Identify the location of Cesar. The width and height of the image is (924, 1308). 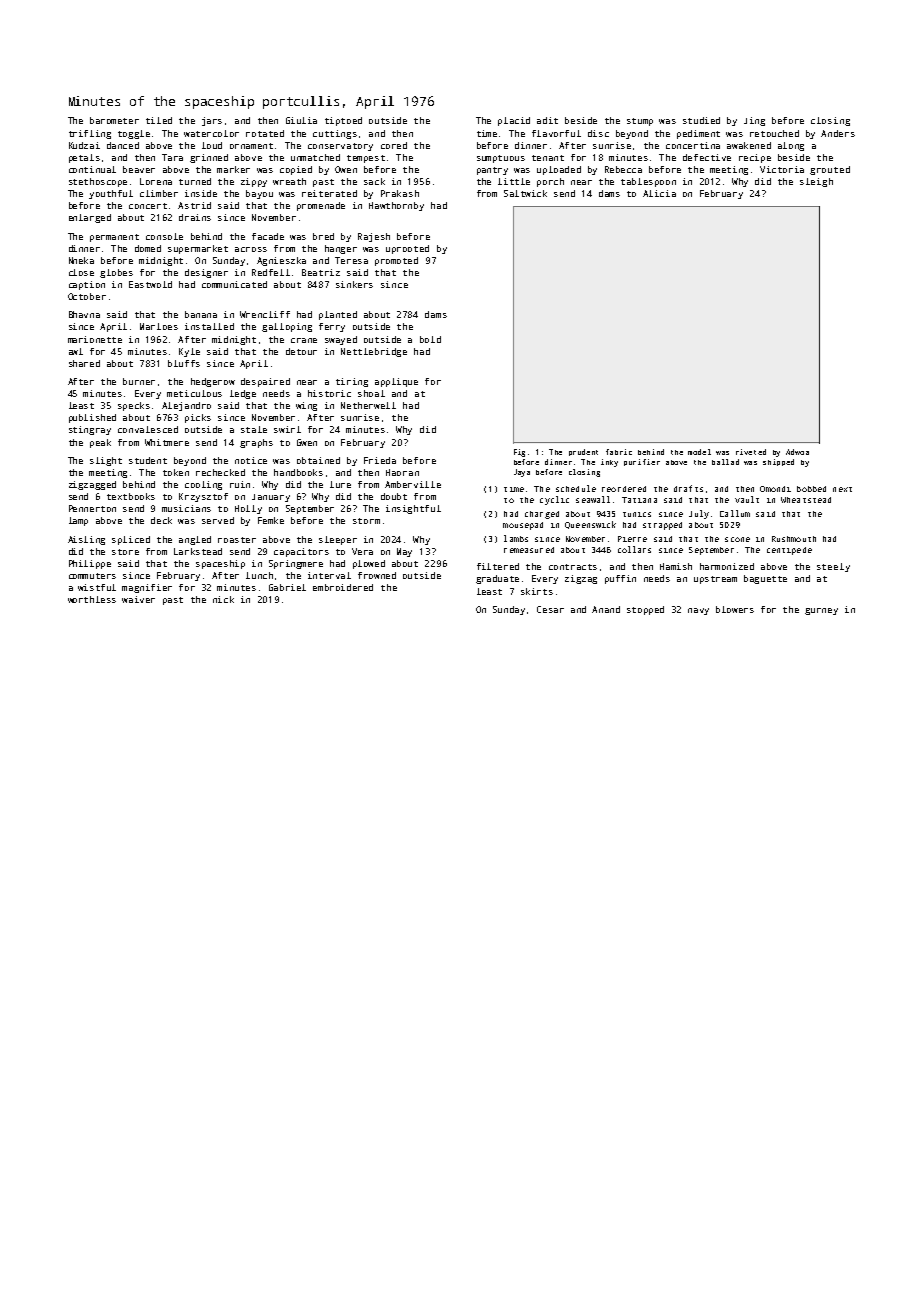
(550, 609).
